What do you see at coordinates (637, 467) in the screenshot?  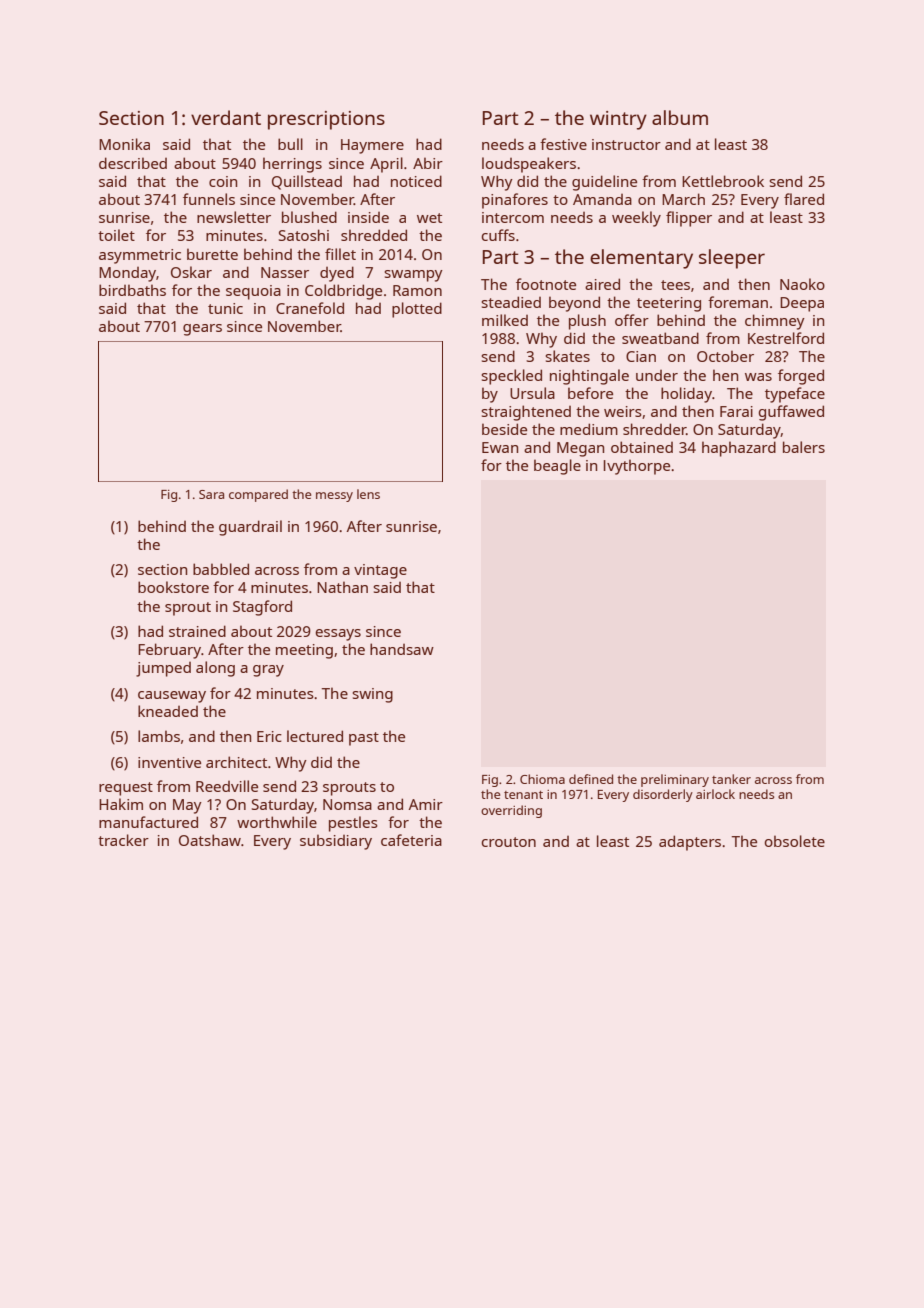 I see `Ivythorpe` at bounding box center [637, 467].
